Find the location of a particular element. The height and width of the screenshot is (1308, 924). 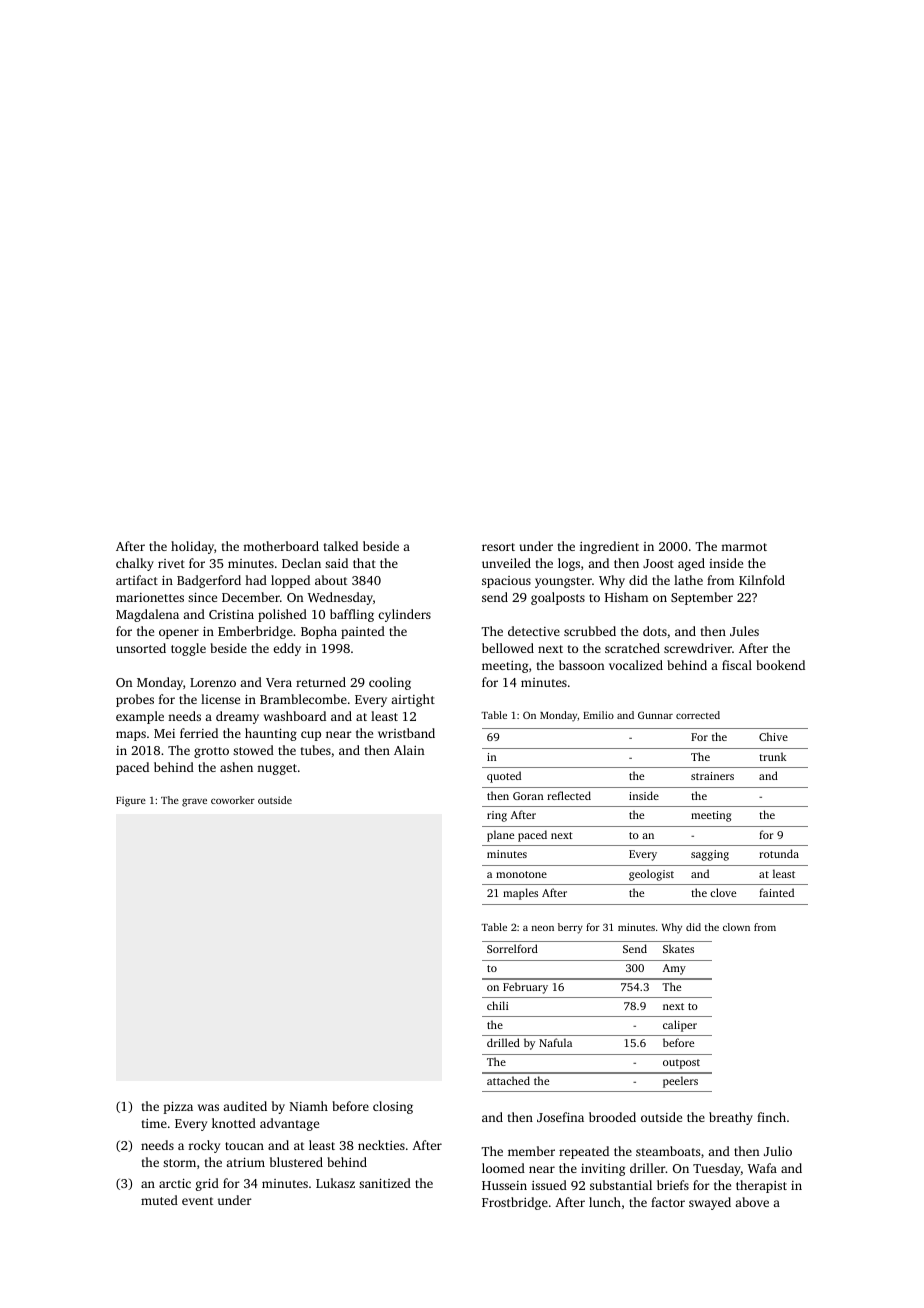

time is located at coordinates (154, 1123).
